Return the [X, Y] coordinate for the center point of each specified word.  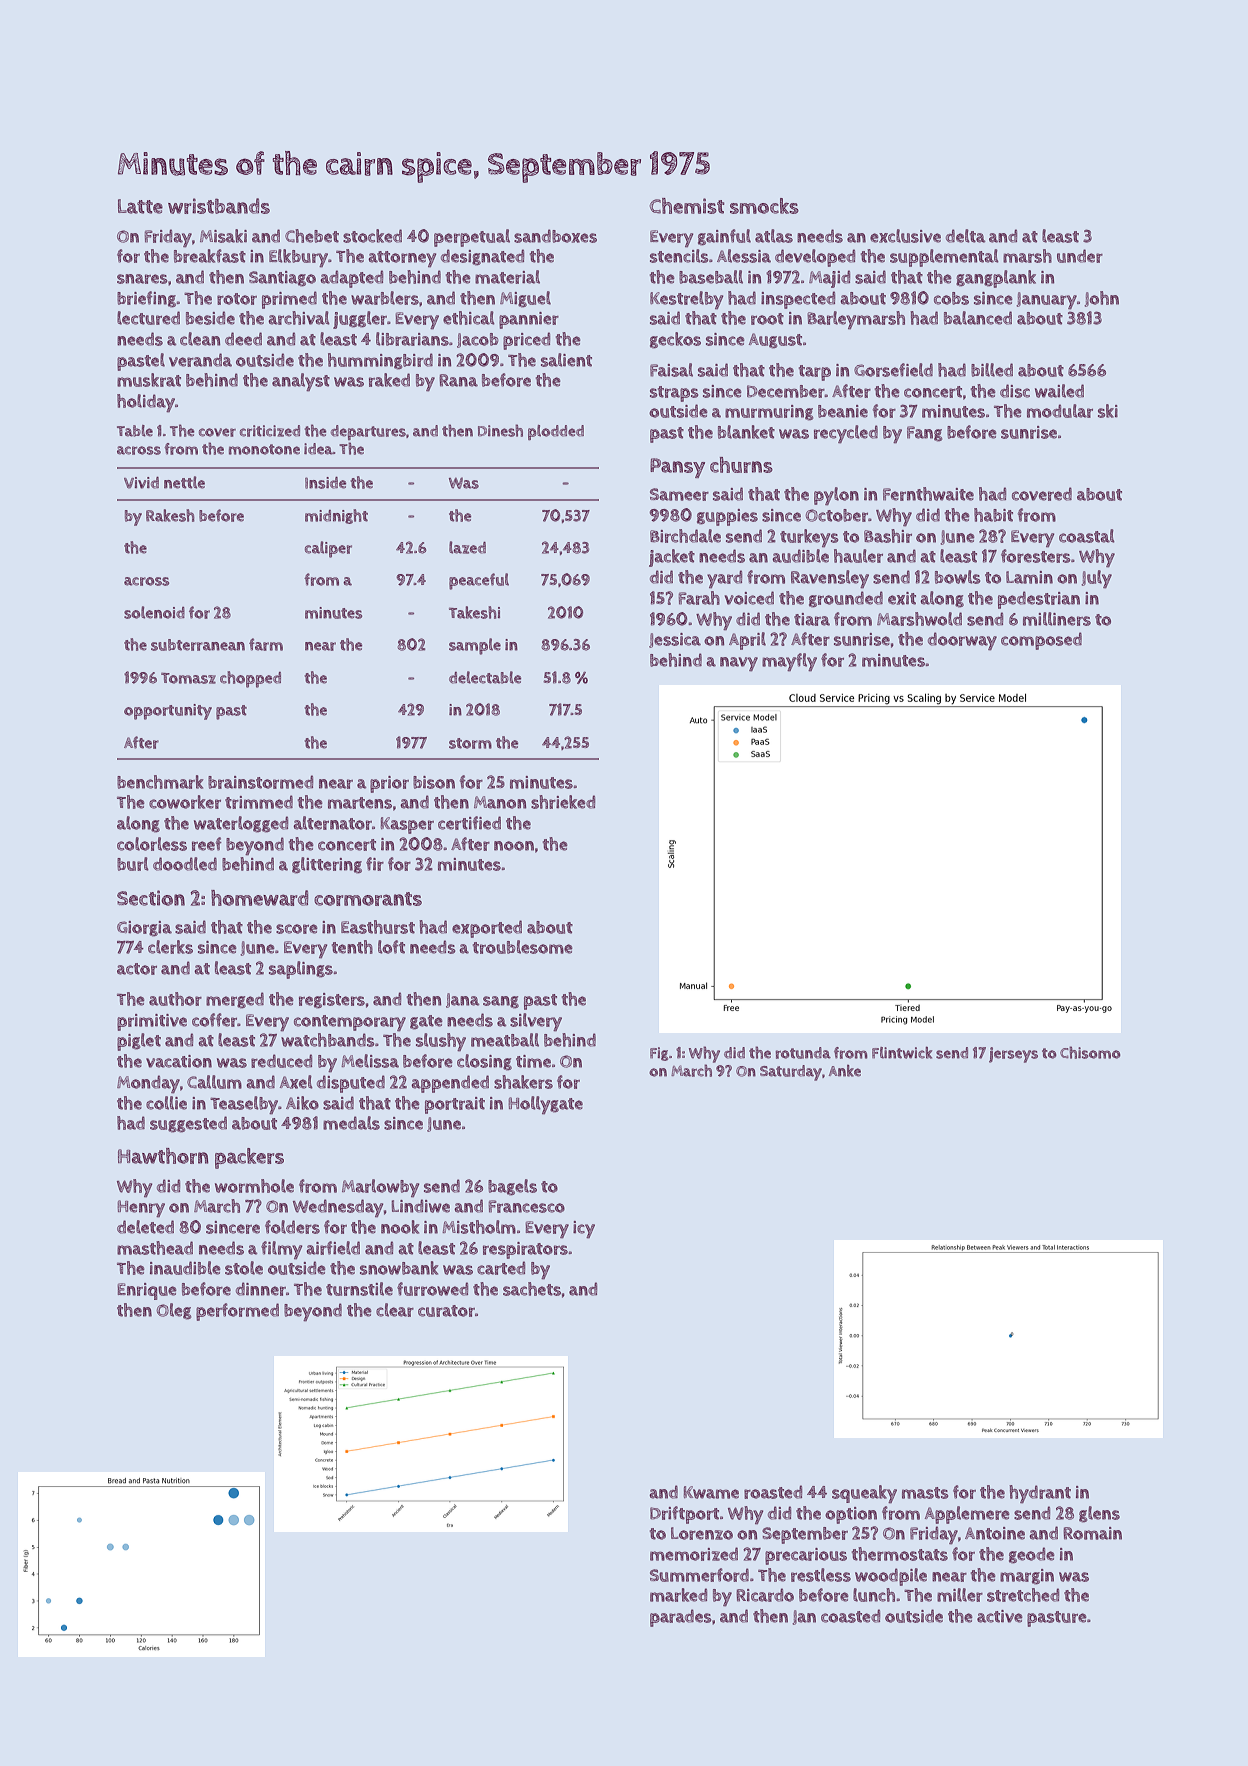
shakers [523, 1082]
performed [237, 1312]
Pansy [677, 468]
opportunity [168, 712]
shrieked [563, 802]
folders [292, 1227]
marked [678, 1595]
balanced [978, 318]
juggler [360, 320]
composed [1041, 641]
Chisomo [1090, 1052]
